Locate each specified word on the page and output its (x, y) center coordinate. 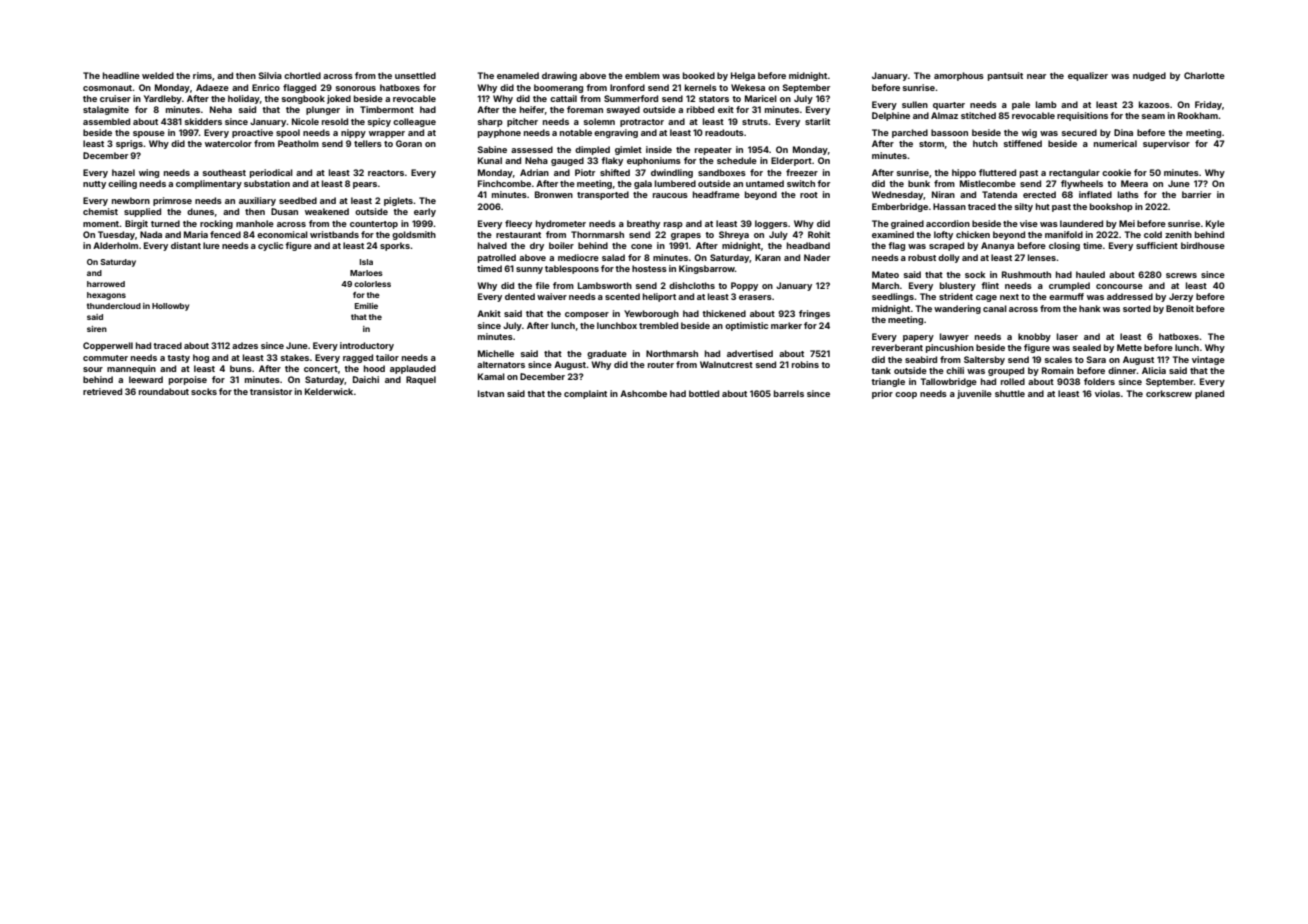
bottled (704, 393)
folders (1099, 381)
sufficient (1157, 245)
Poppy (744, 286)
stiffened (1022, 143)
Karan (768, 257)
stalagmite (106, 110)
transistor (271, 391)
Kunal (490, 160)
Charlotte (1204, 75)
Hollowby (170, 307)
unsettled (415, 75)
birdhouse (1203, 245)
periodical (271, 173)
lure (211, 245)
